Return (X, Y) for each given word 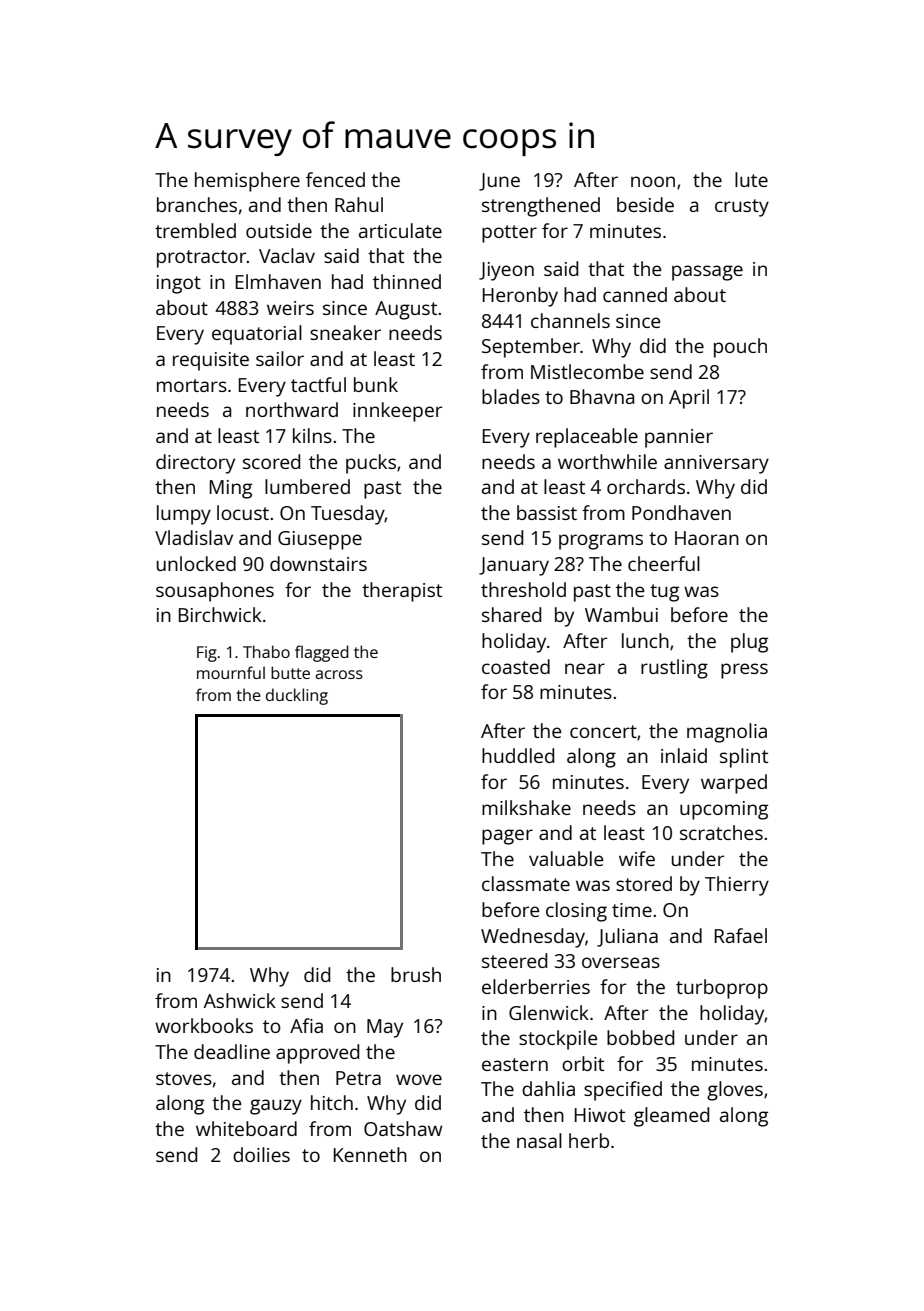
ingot (179, 284)
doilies (261, 1154)
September (531, 348)
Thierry (737, 886)
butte (290, 672)
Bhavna (602, 396)
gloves (735, 1091)
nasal (539, 1140)
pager (507, 837)
